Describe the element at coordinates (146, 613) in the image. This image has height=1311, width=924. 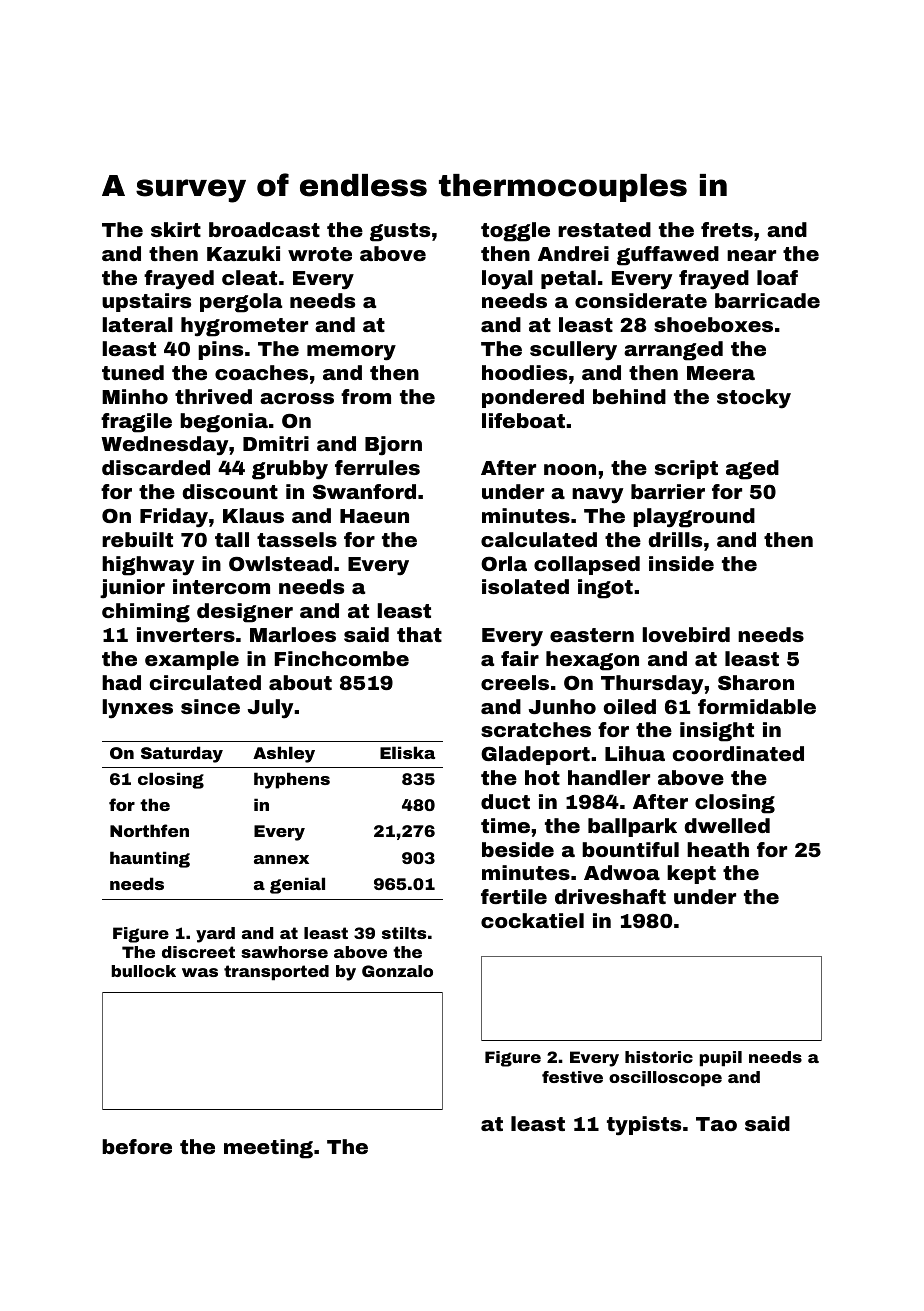
I see `chiming` at that location.
